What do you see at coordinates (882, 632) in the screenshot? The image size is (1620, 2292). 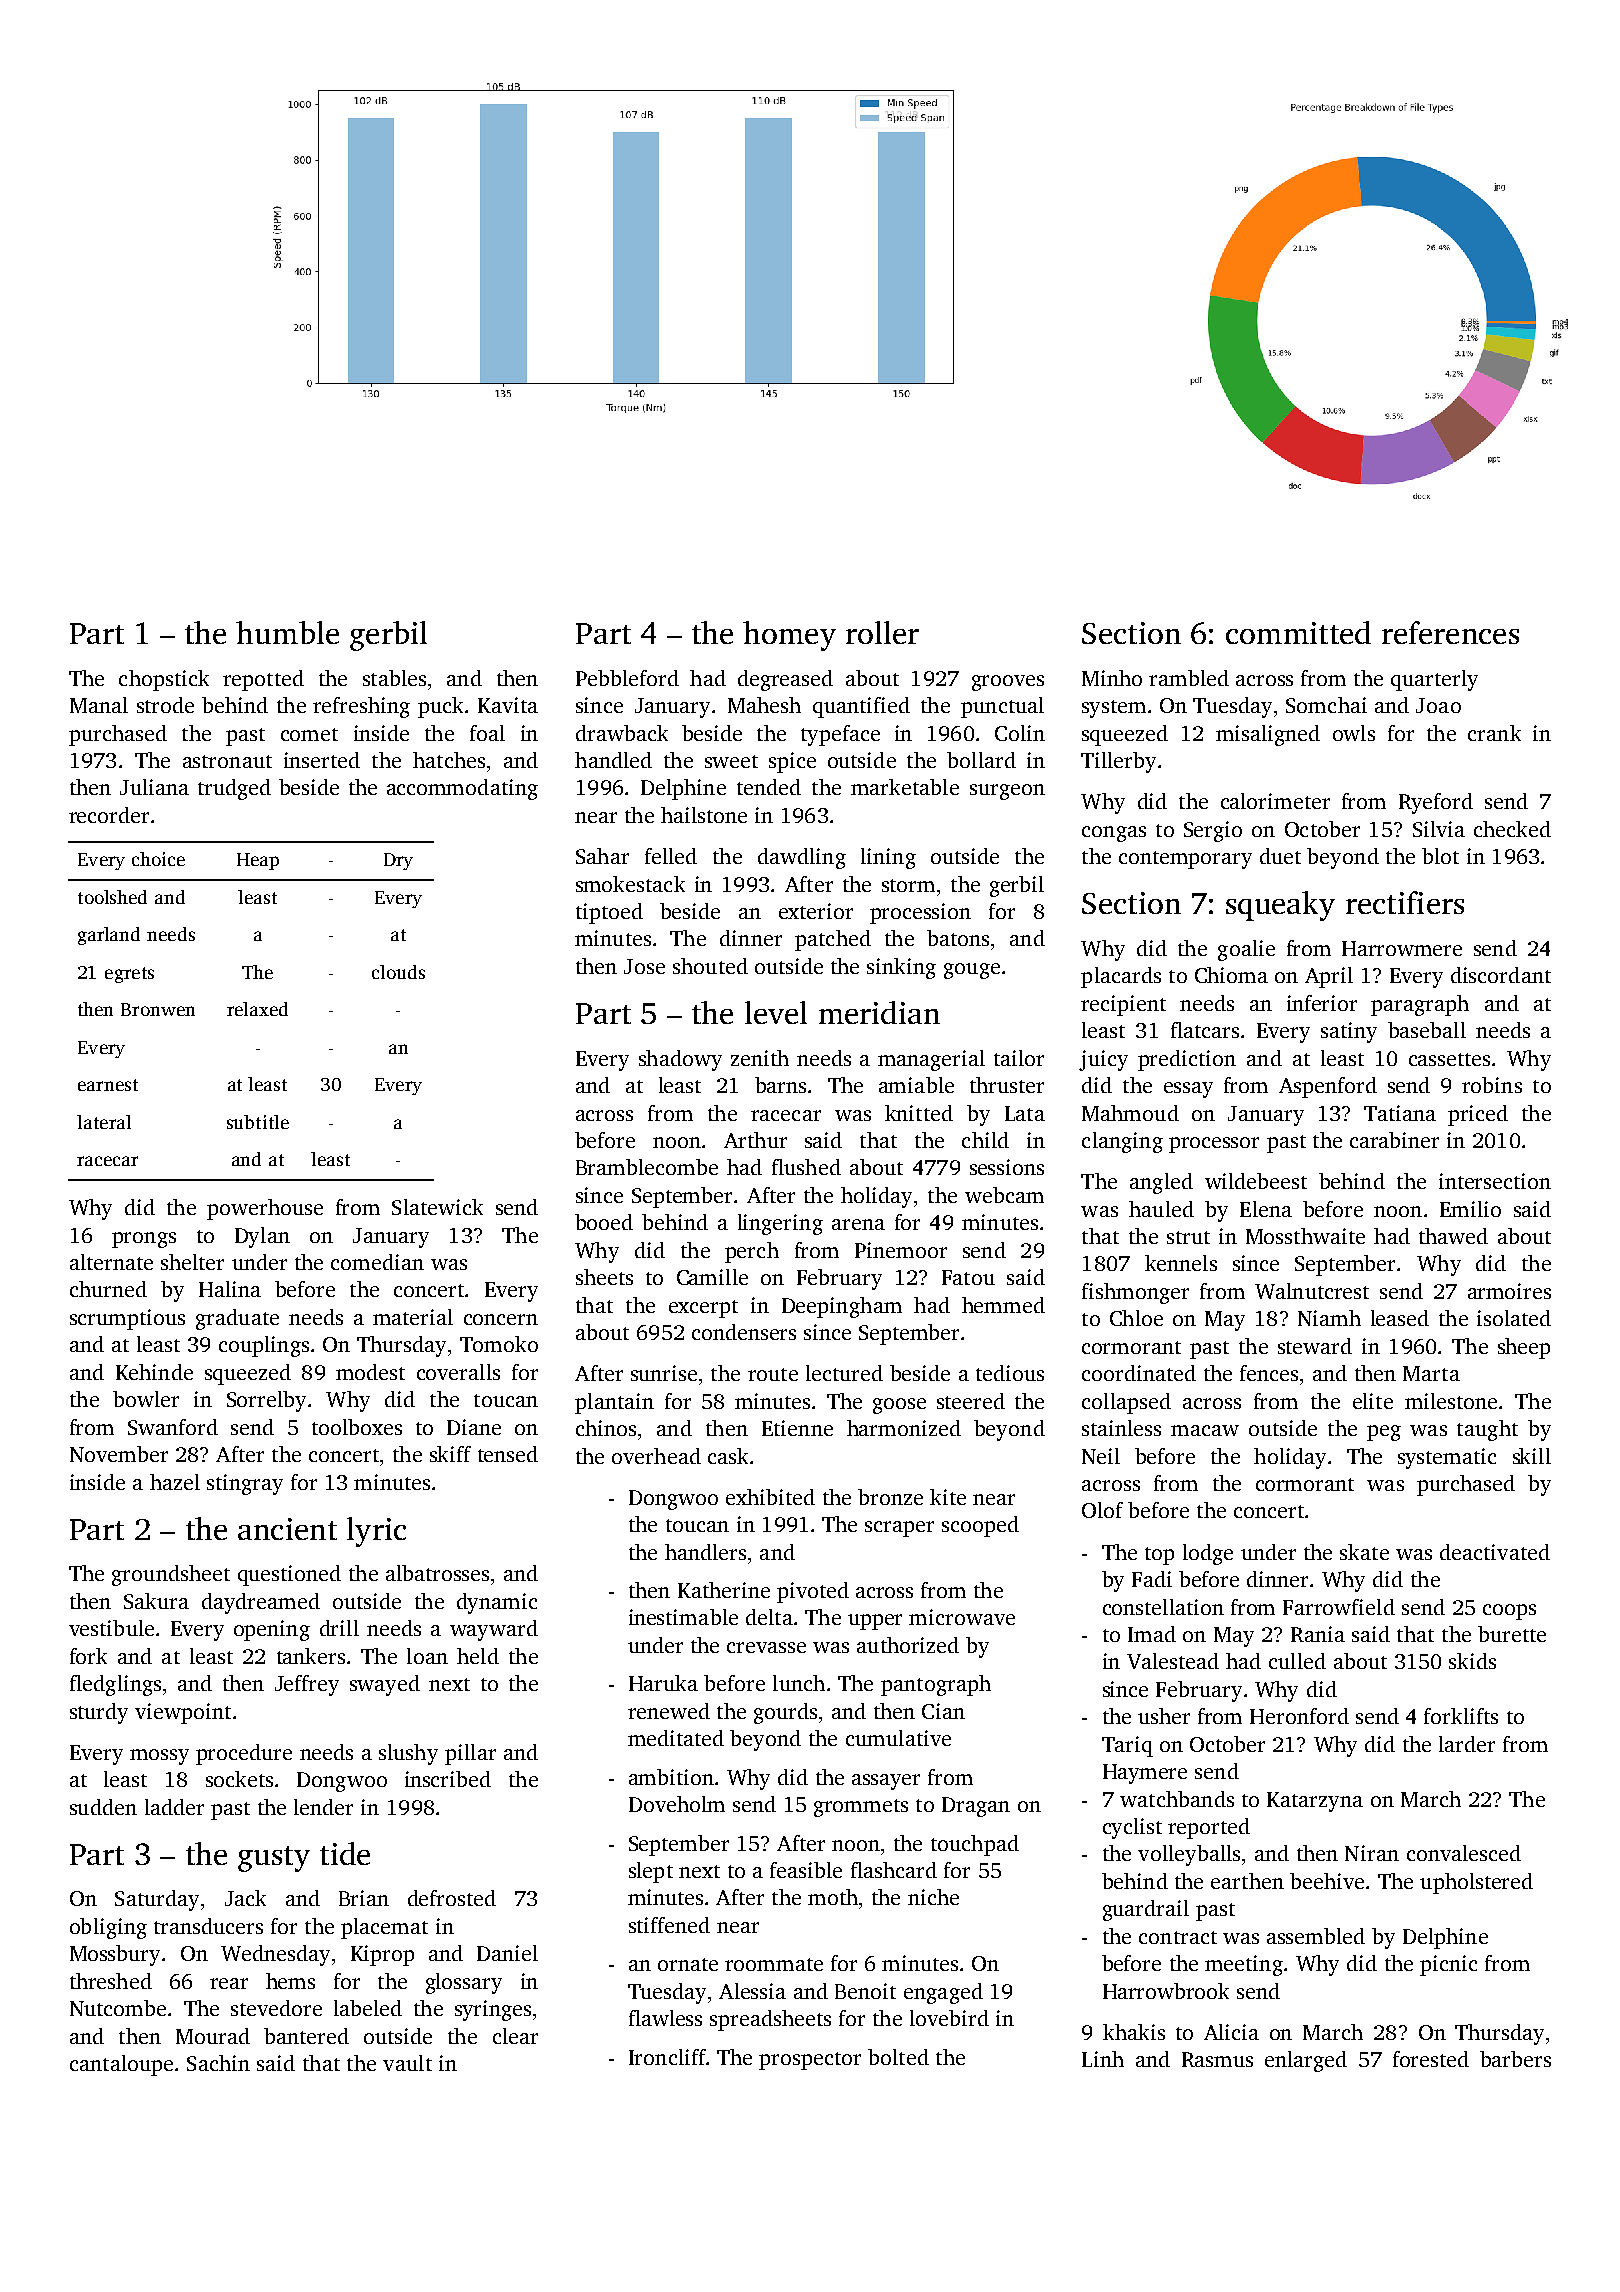 I see `roller` at bounding box center [882, 632].
